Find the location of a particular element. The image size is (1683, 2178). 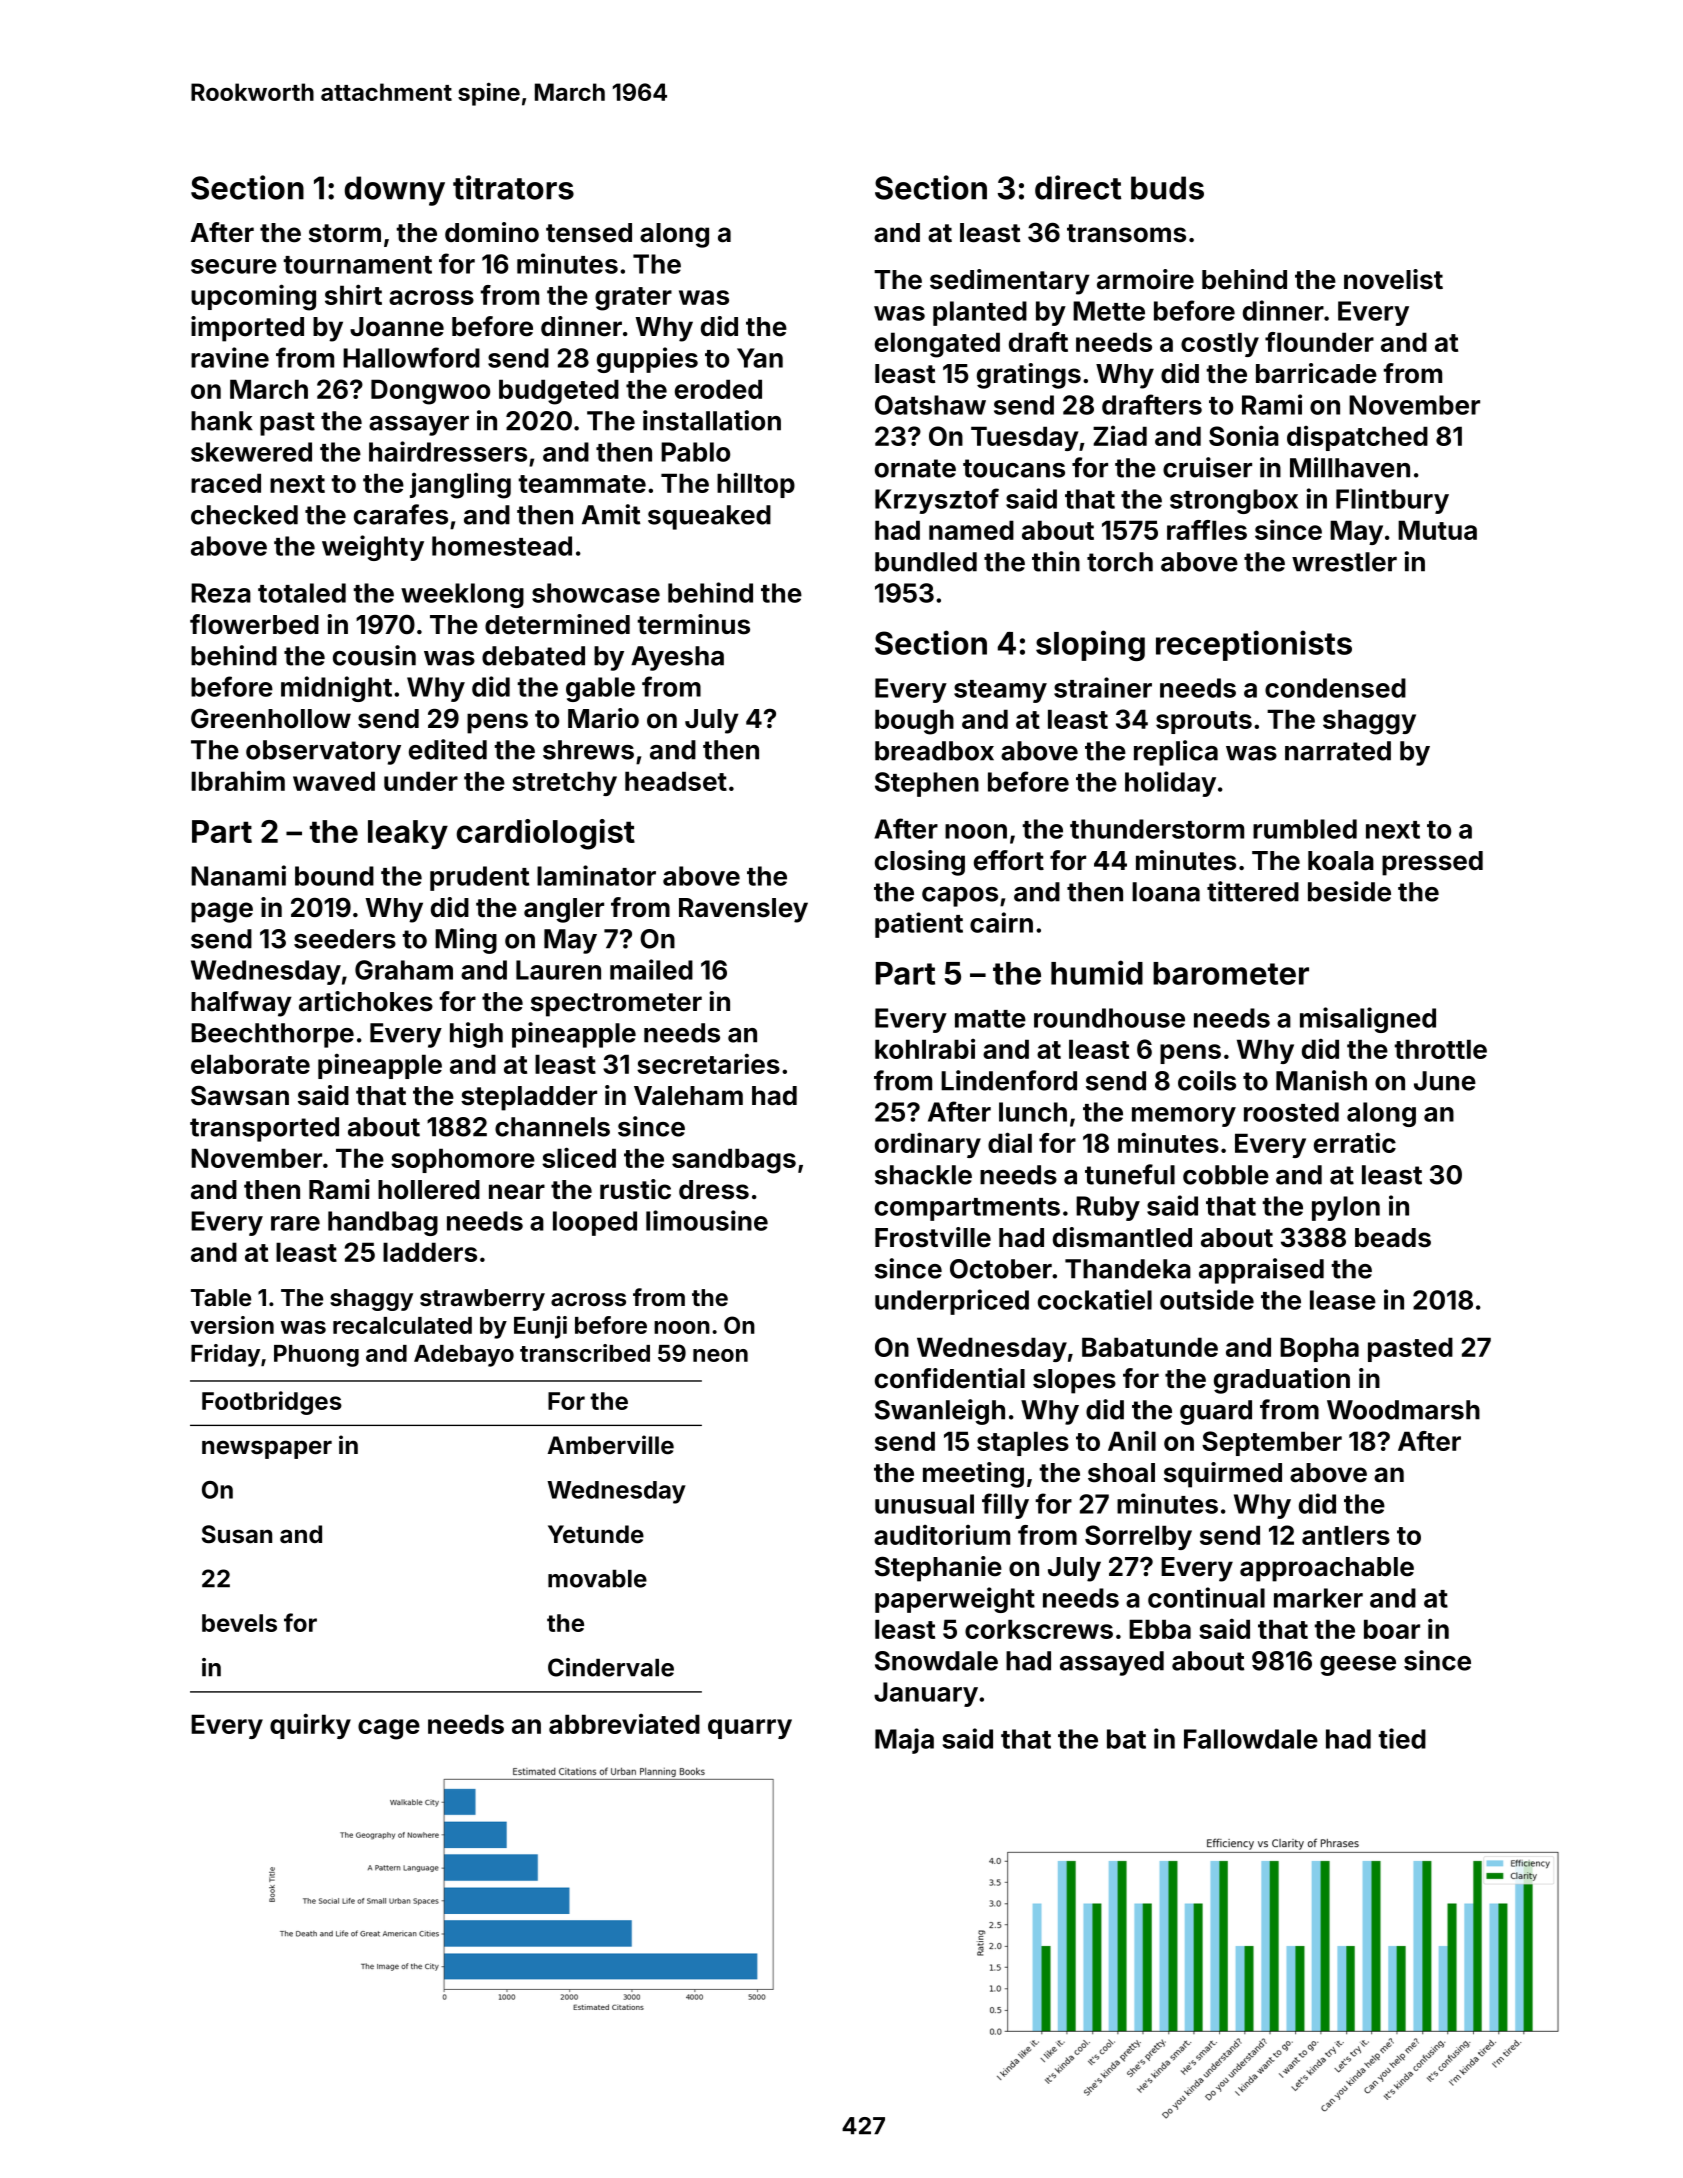

domino is located at coordinates (492, 232).
